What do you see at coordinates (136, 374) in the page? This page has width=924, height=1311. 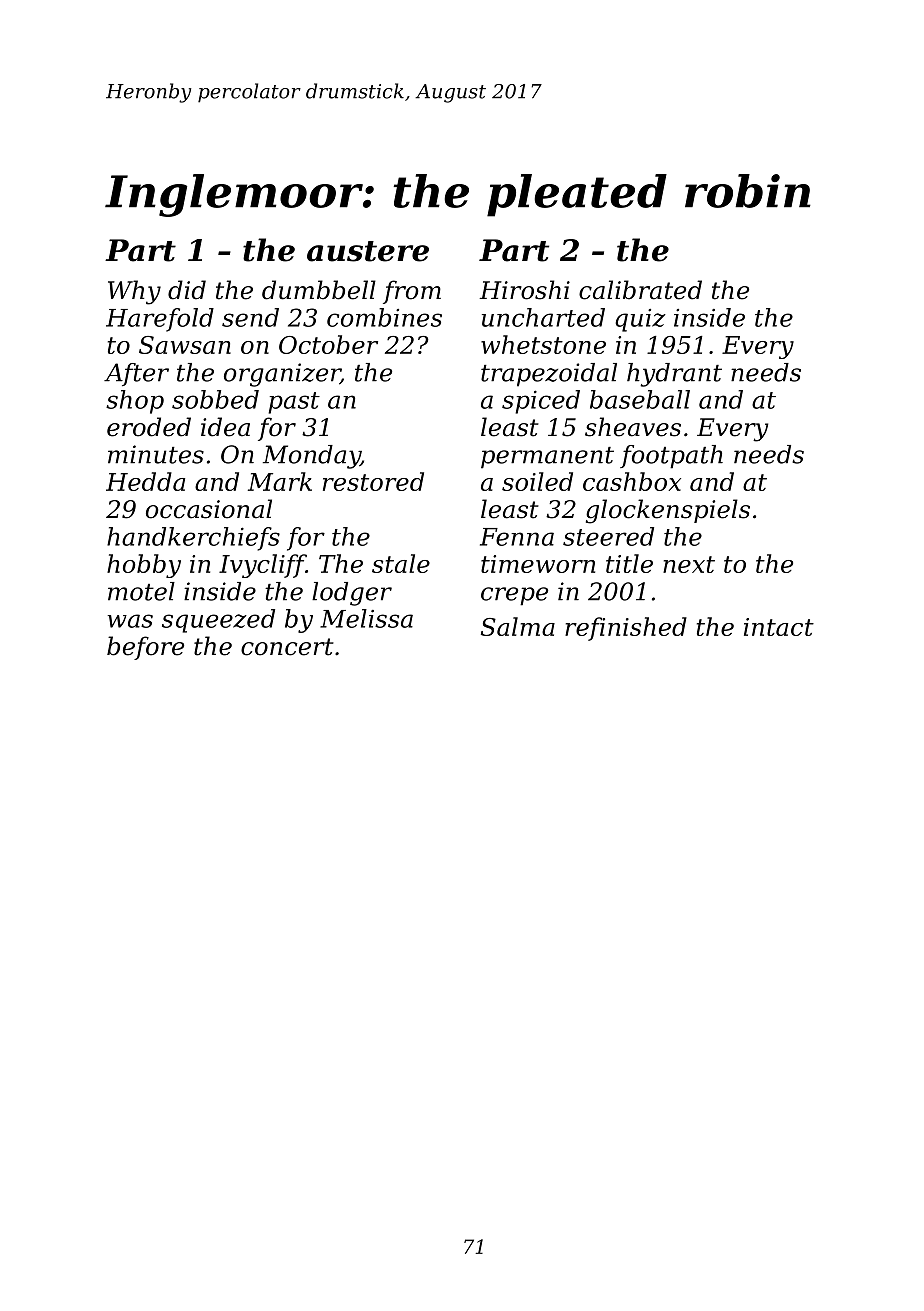 I see `After` at bounding box center [136, 374].
